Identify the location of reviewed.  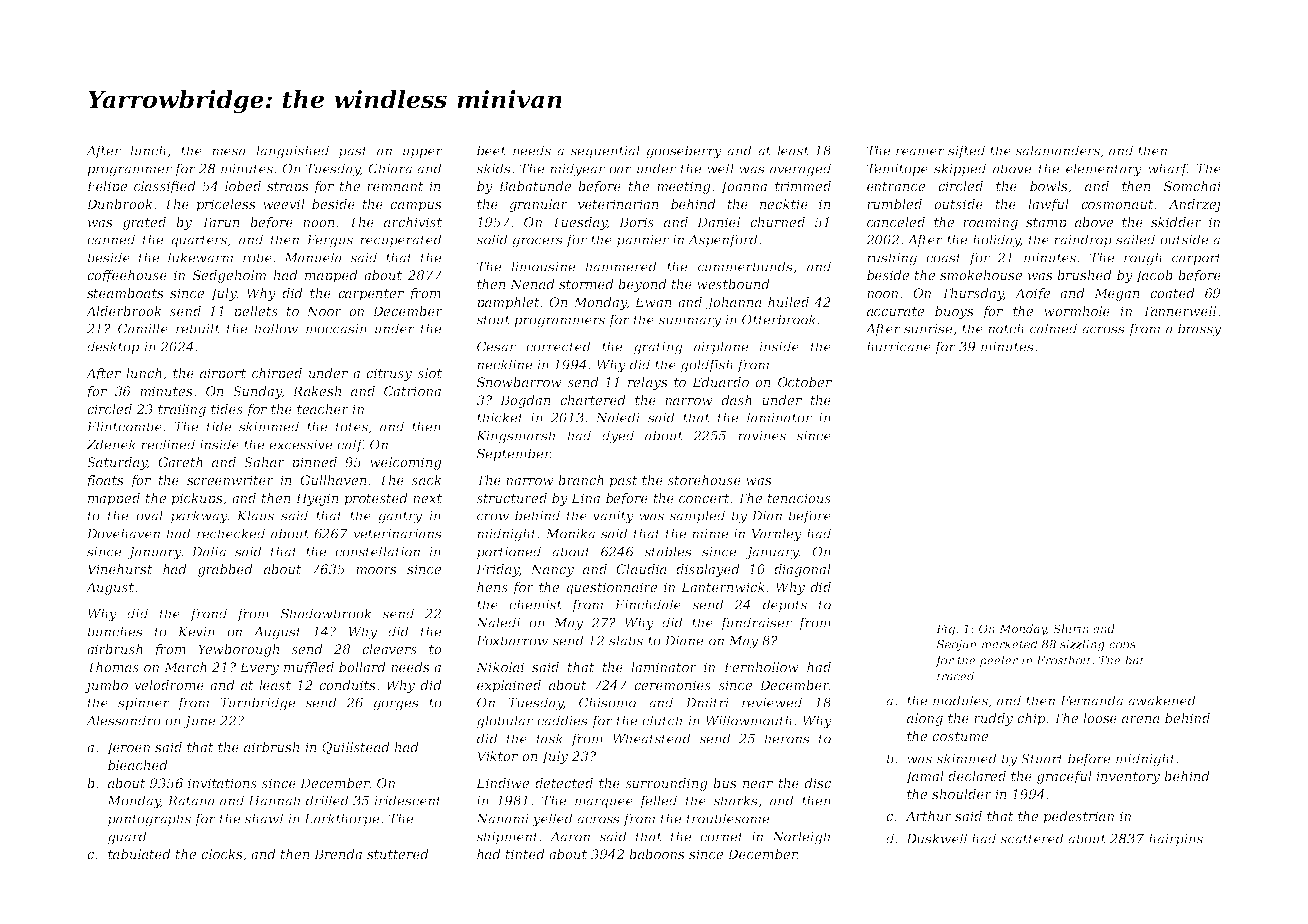
(772, 702).
